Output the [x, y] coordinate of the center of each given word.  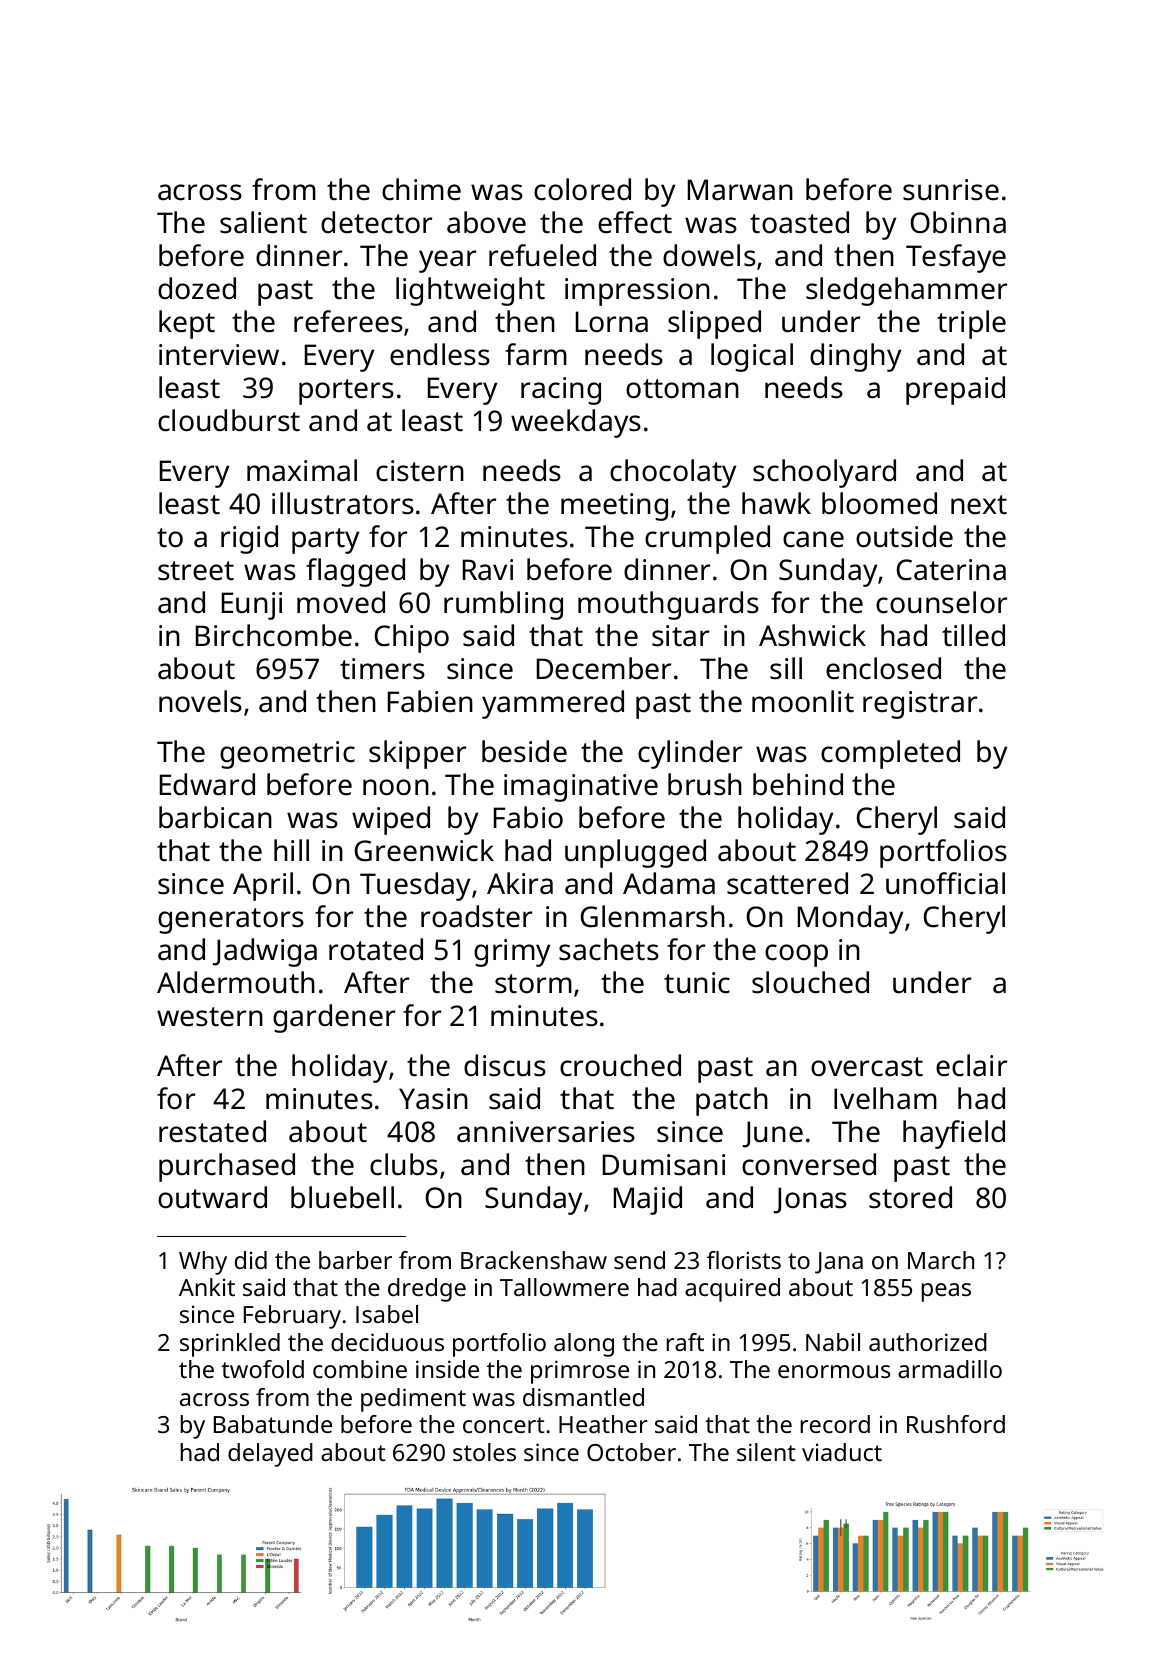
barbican [215, 817]
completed [890, 754]
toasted [799, 222]
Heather [603, 1424]
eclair [971, 1065]
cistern [420, 471]
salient [263, 222]
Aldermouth [236, 982]
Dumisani [664, 1165]
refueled [542, 255]
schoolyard [824, 473]
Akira [520, 883]
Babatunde [273, 1424]
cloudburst [229, 420]
